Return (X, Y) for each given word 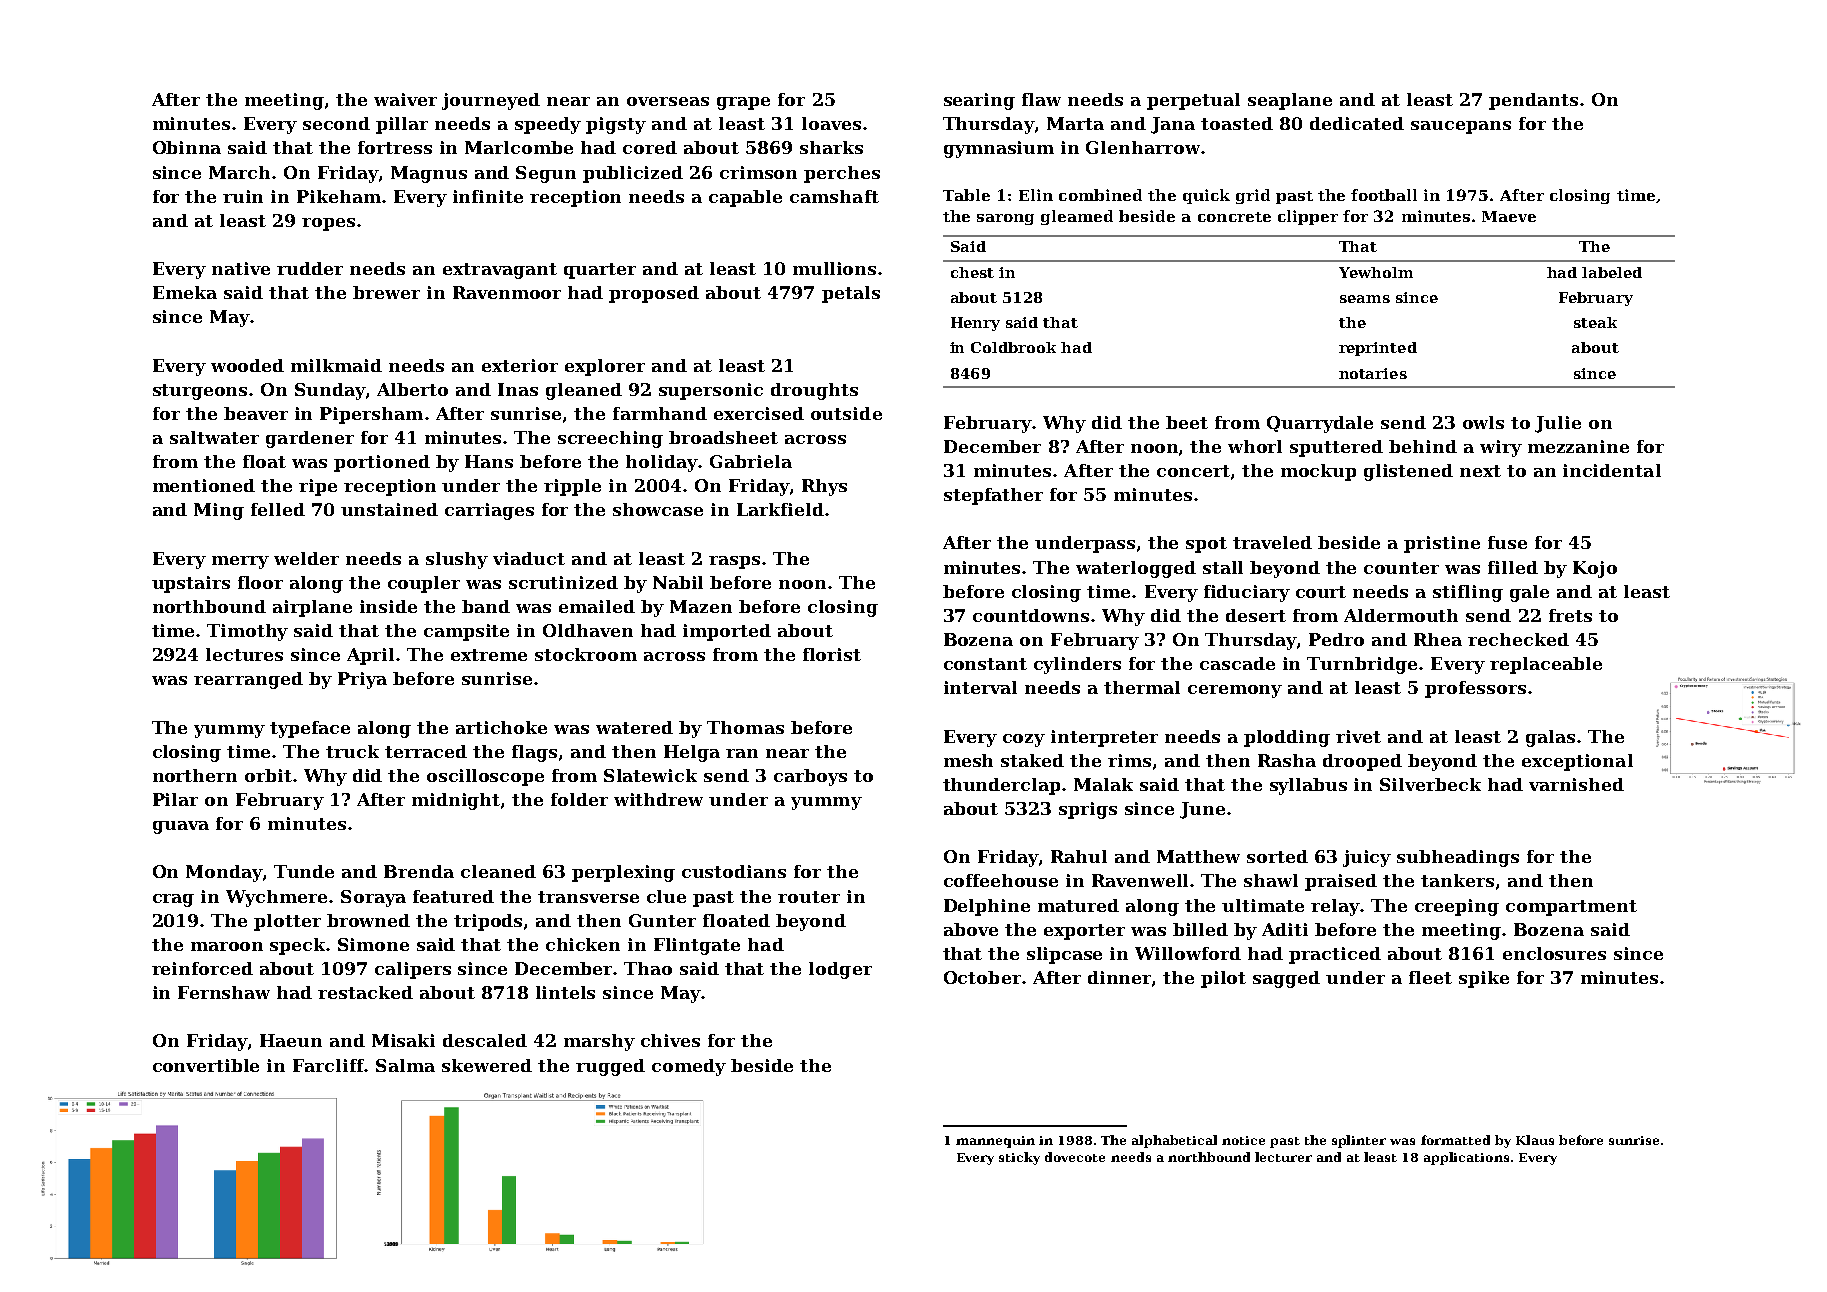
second (336, 123)
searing (979, 101)
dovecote (1075, 1157)
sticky (1019, 1158)
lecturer (1283, 1157)
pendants (1533, 101)
